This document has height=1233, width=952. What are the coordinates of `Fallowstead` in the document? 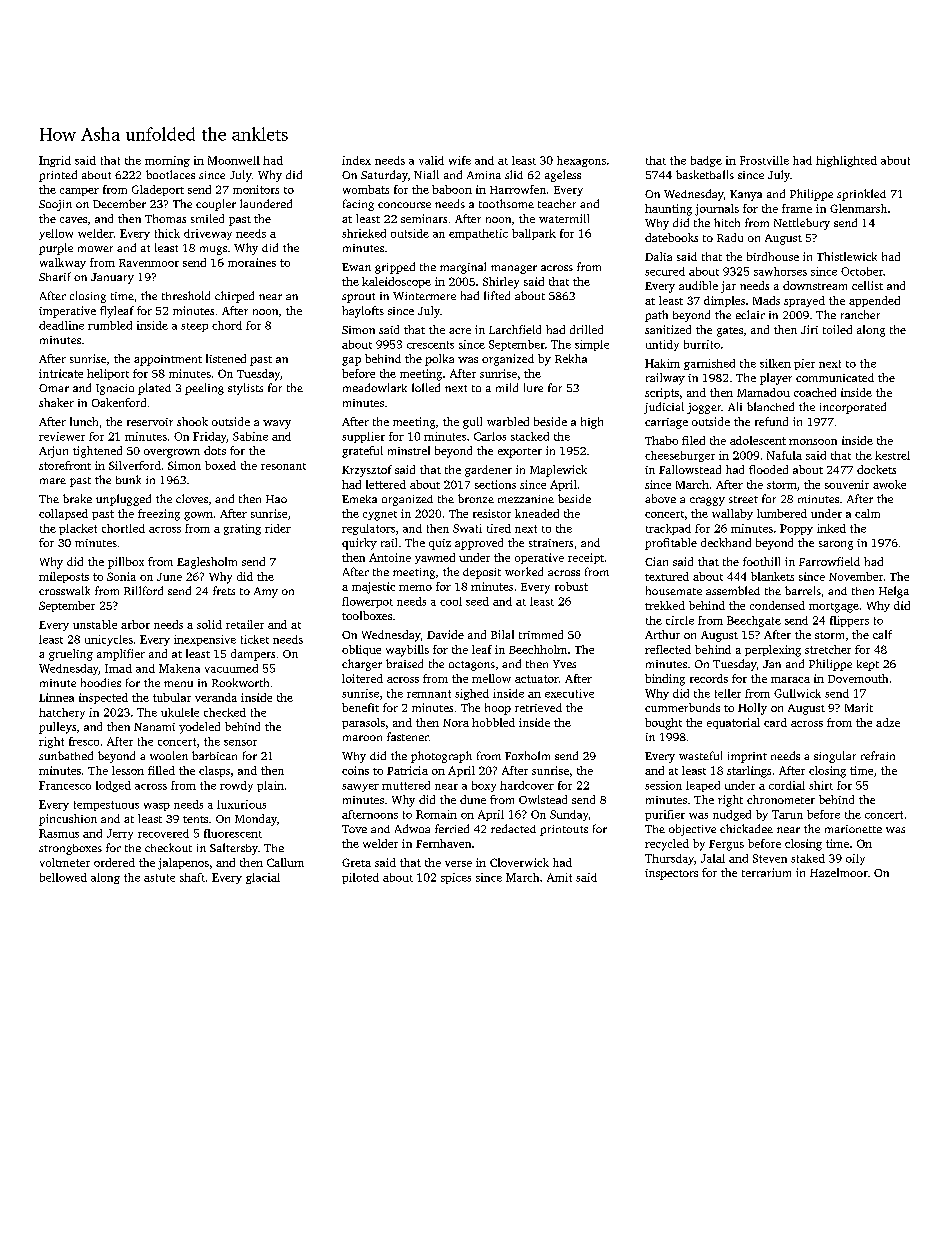 It's located at (690, 469).
